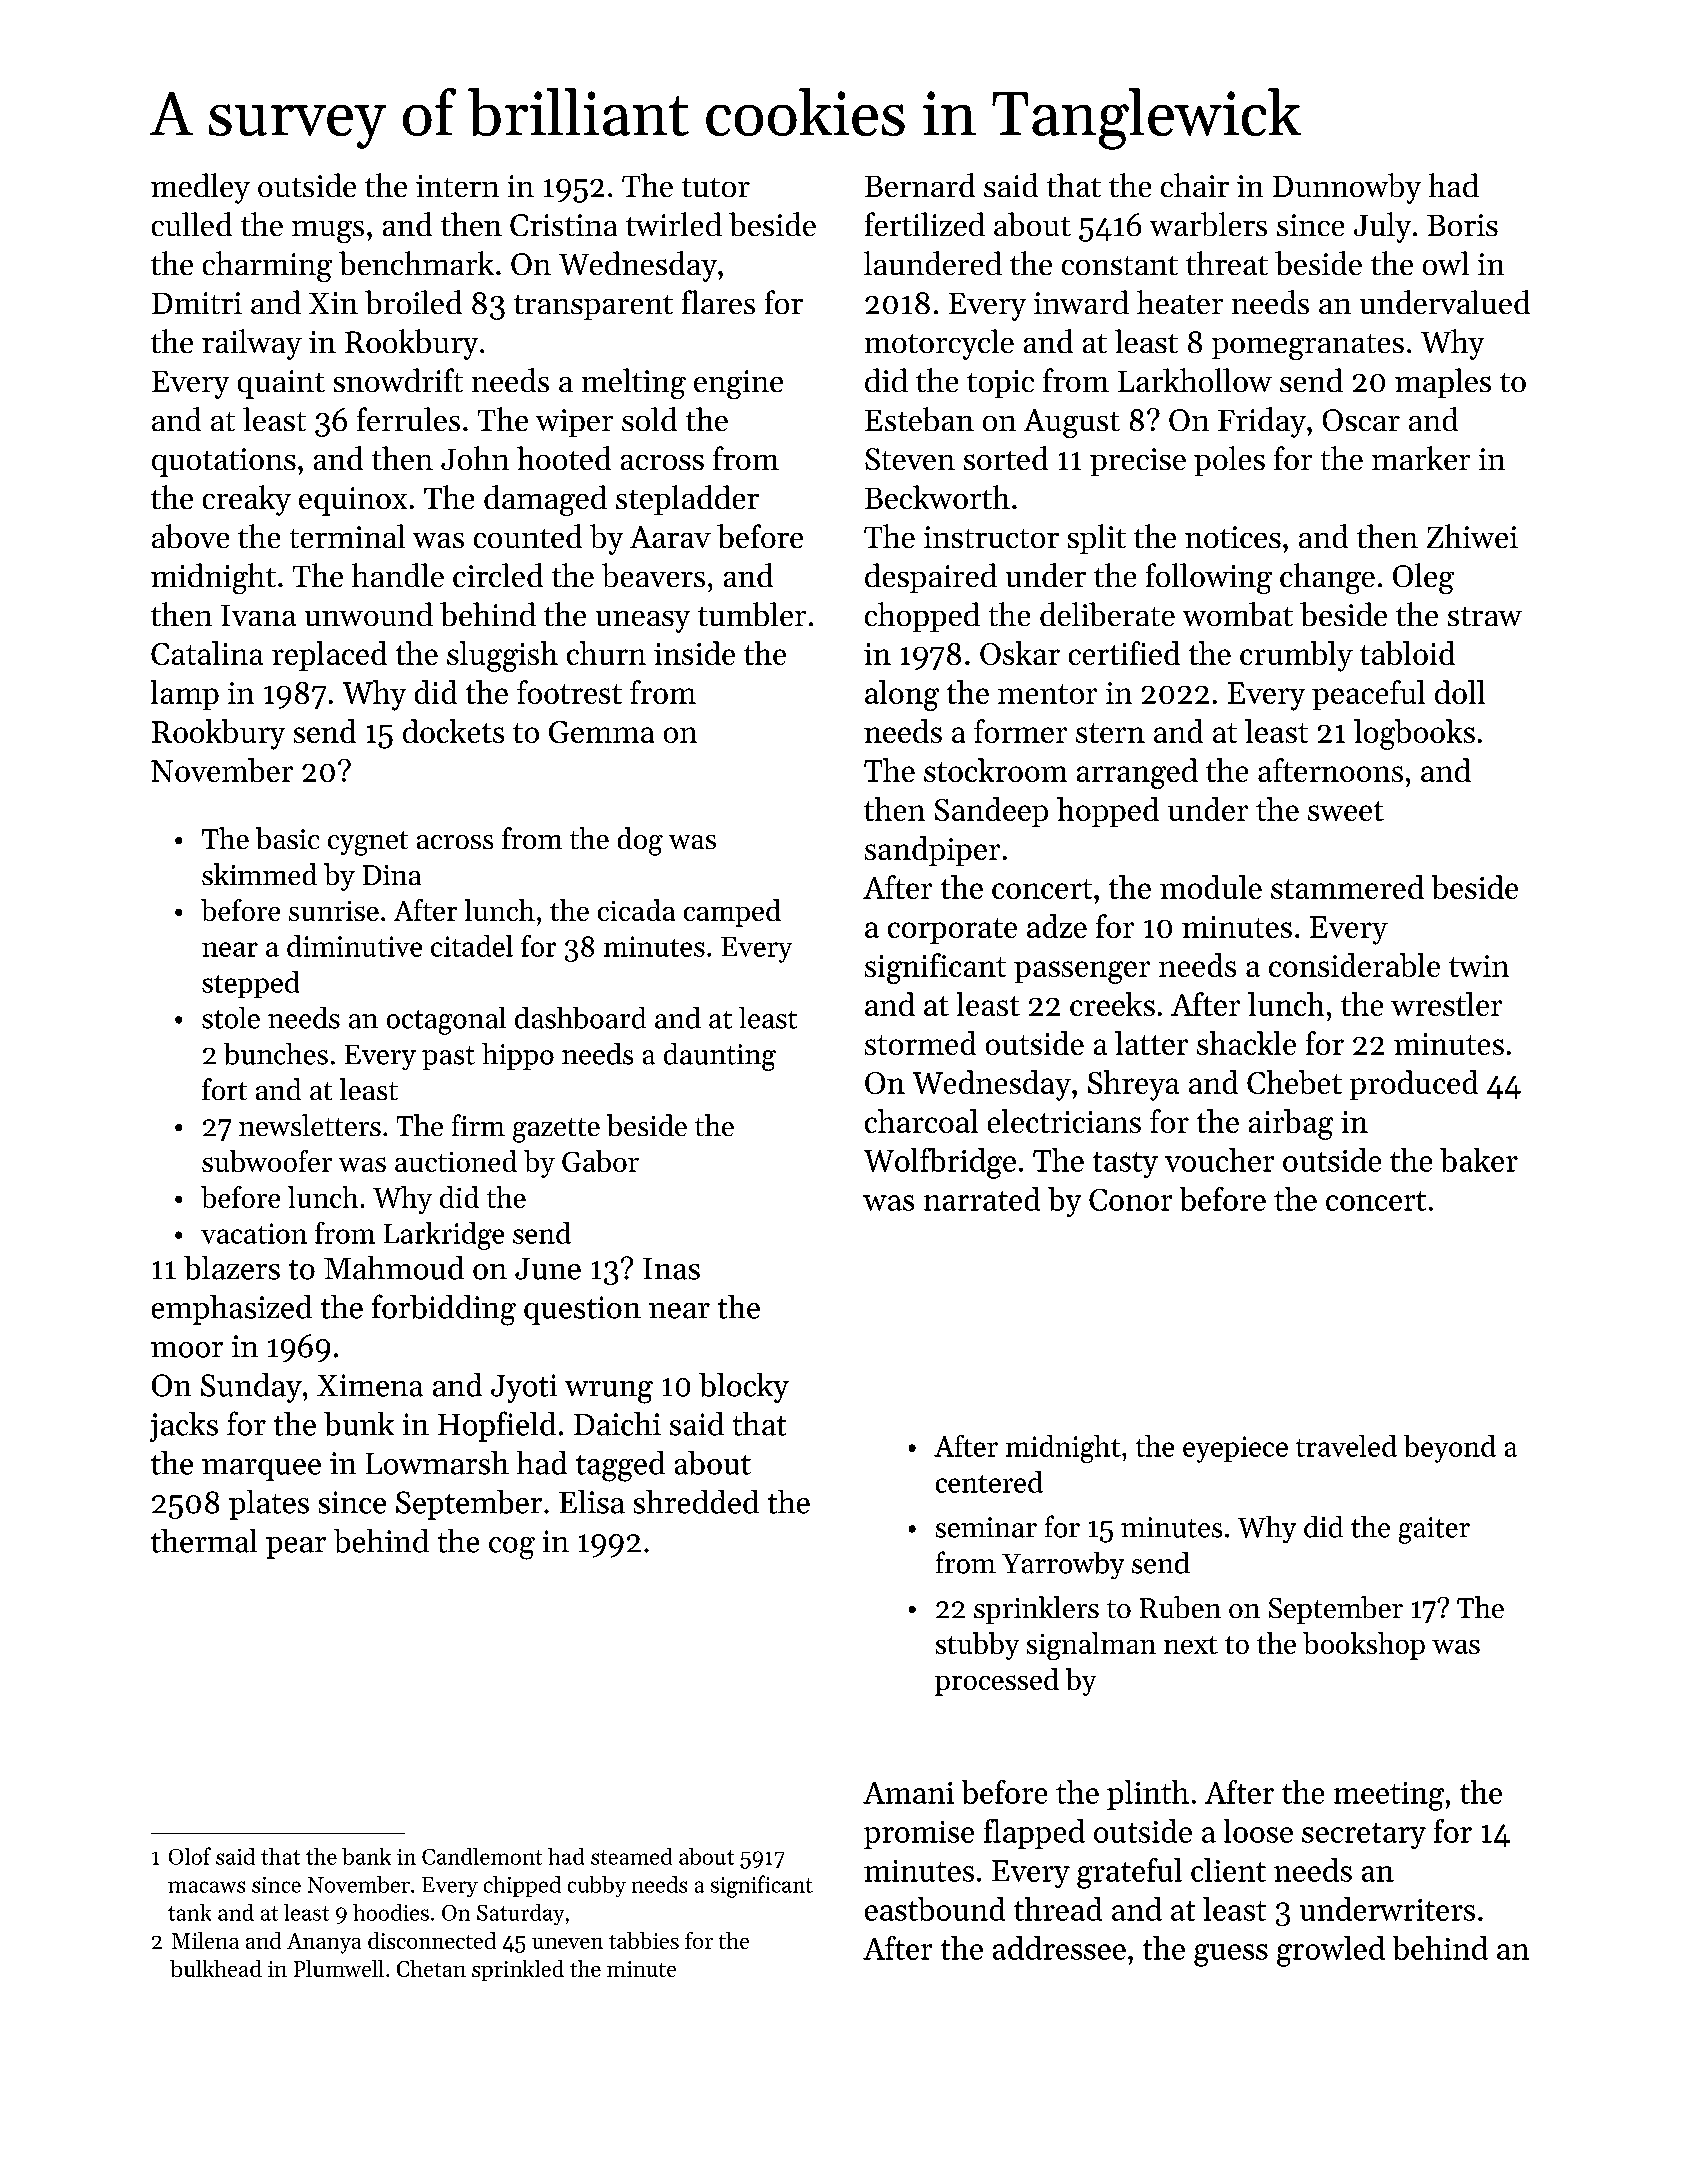  Describe the element at coordinates (437, 1463) in the document. I see `Lowmarsh` at that location.
